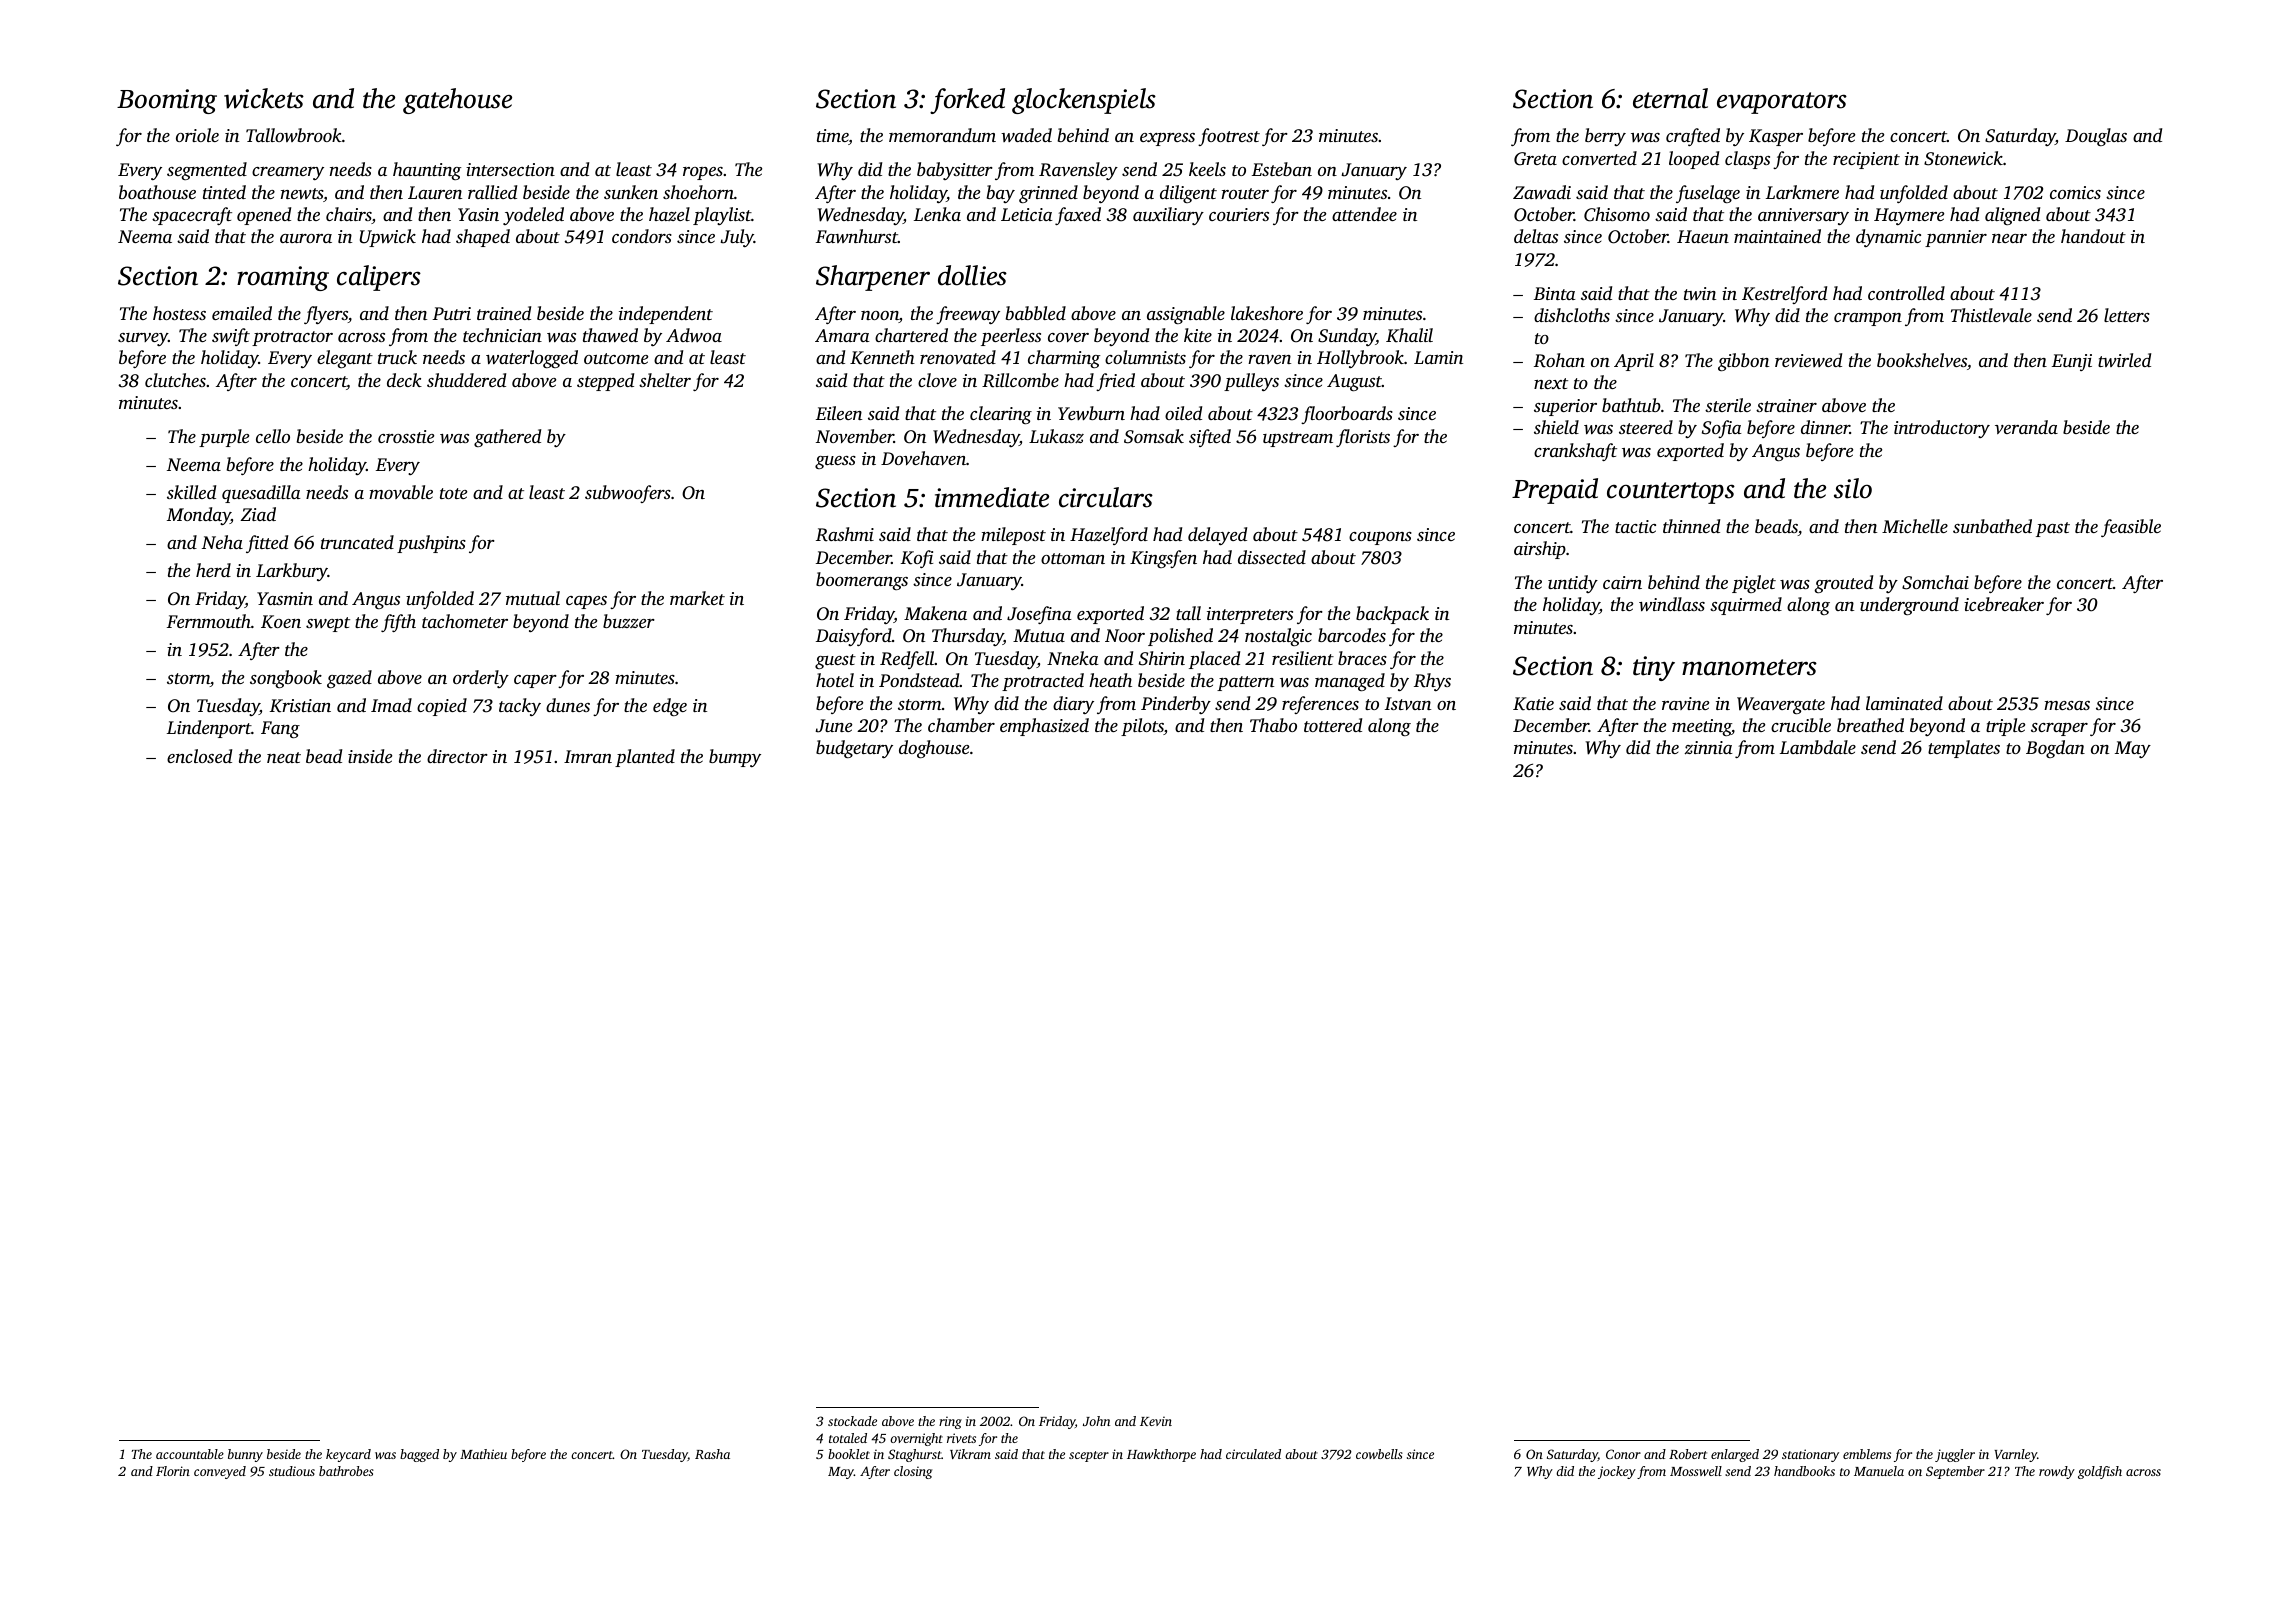  I want to click on tottered, so click(1333, 725).
